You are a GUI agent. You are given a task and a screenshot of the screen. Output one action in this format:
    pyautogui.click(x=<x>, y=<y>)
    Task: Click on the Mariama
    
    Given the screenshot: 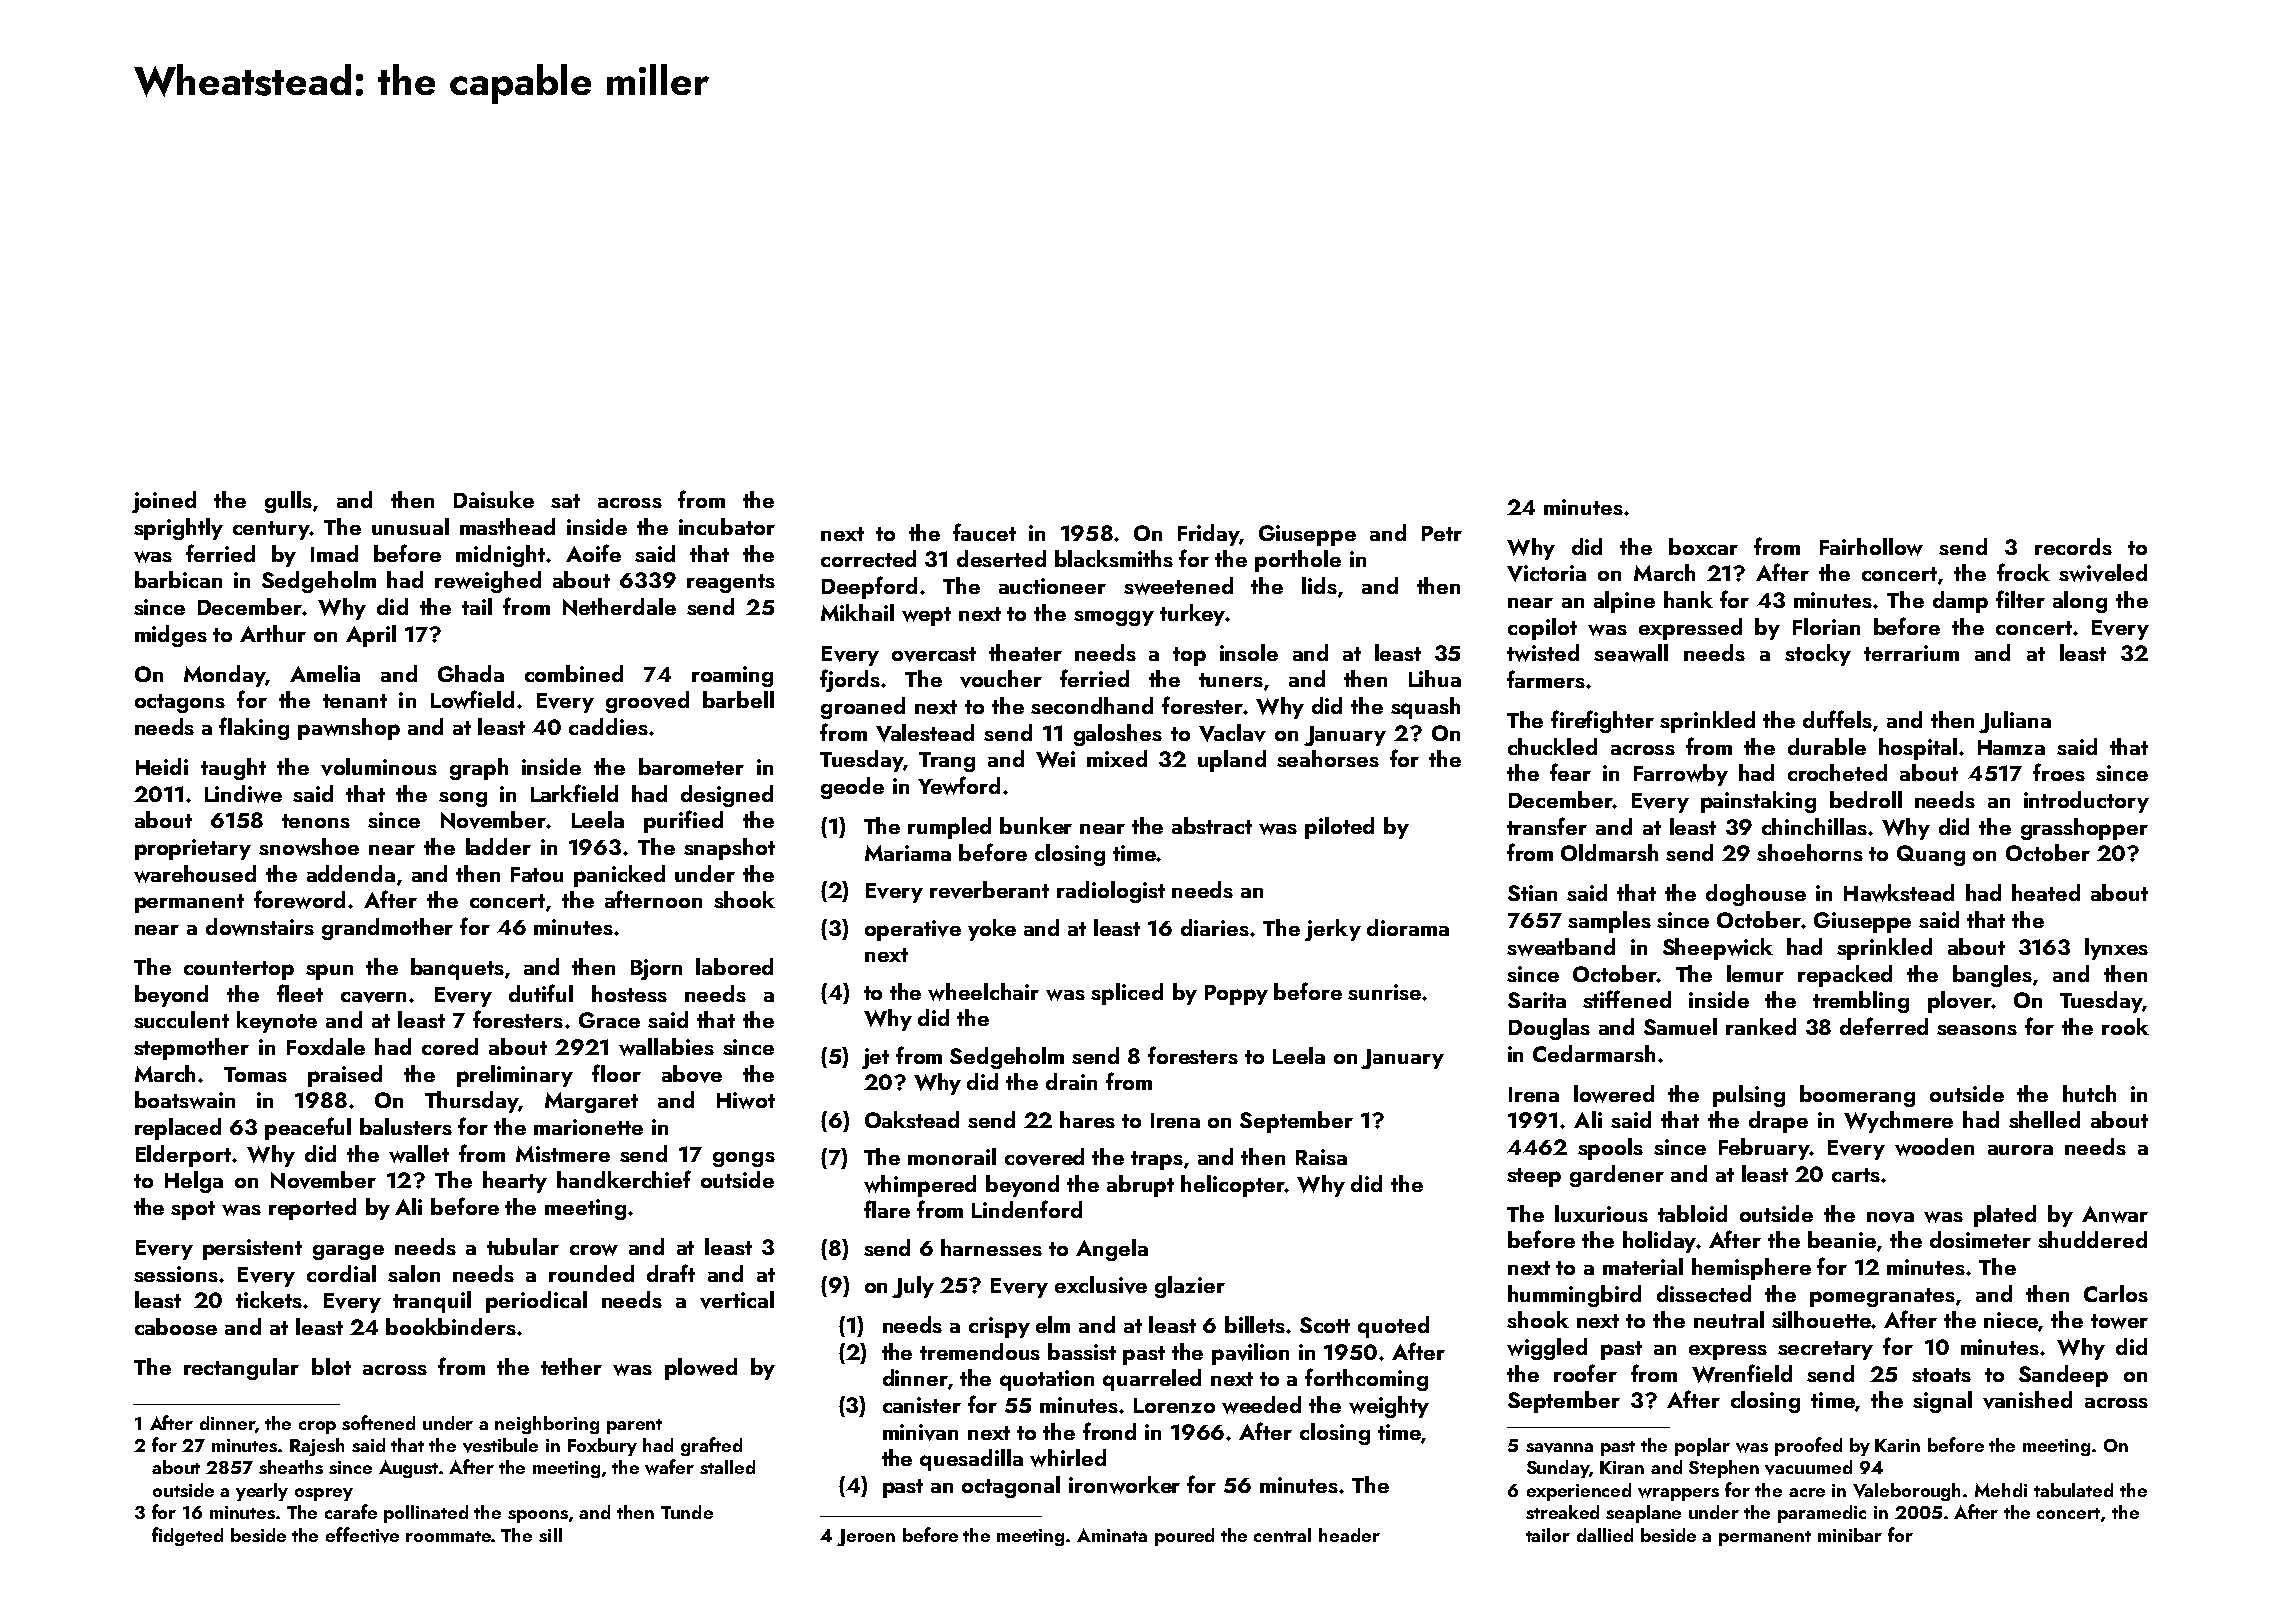 What is the action you would take?
    pyautogui.click(x=908, y=853)
